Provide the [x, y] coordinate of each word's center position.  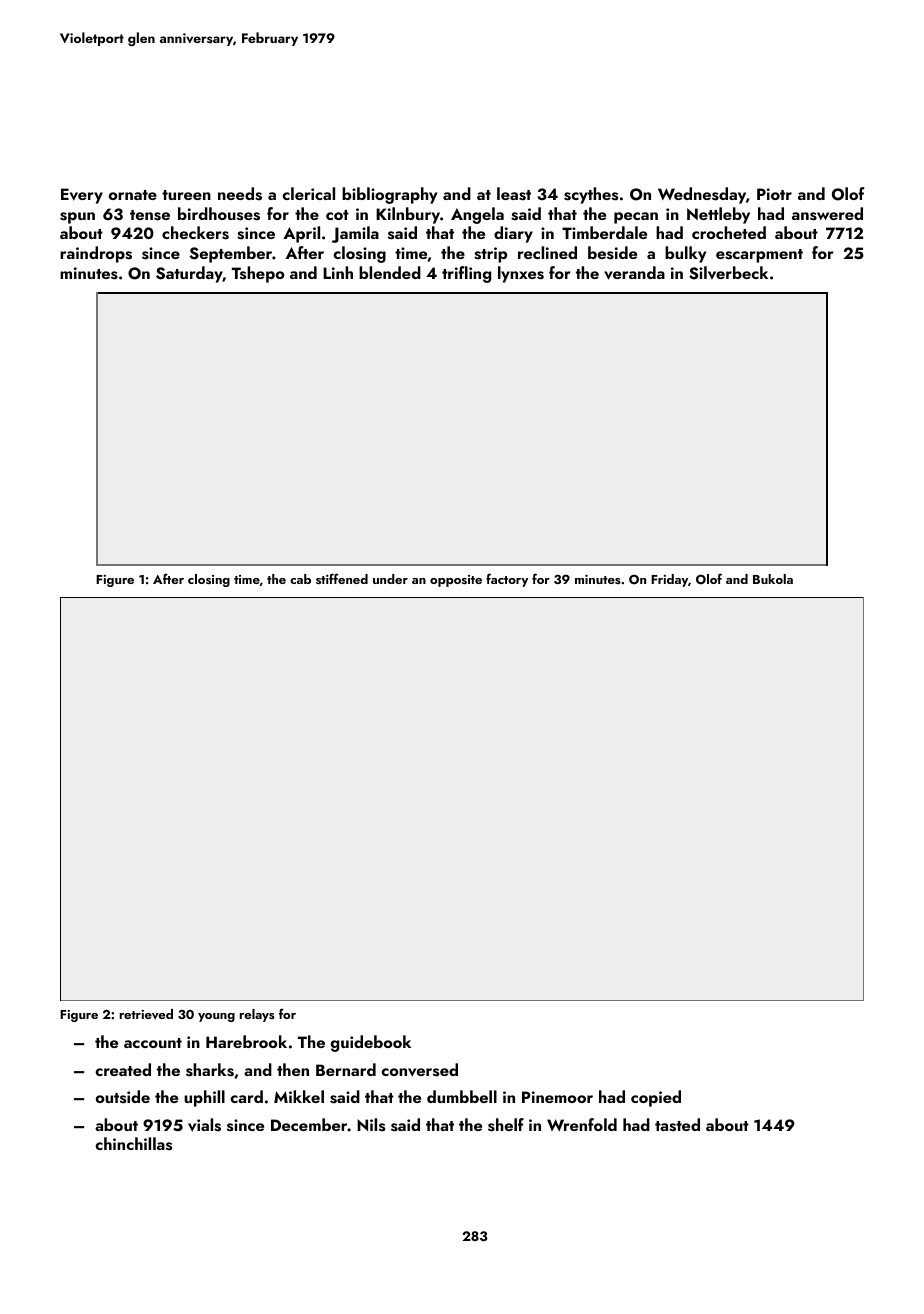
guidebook [371, 1043]
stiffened [342, 578]
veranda [634, 273]
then [293, 1069]
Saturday [189, 274]
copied [656, 1098]
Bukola [773, 579]
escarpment [759, 256]
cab [300, 579]
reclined [547, 252]
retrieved [146, 1014]
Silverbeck [728, 273]
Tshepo [258, 274]
